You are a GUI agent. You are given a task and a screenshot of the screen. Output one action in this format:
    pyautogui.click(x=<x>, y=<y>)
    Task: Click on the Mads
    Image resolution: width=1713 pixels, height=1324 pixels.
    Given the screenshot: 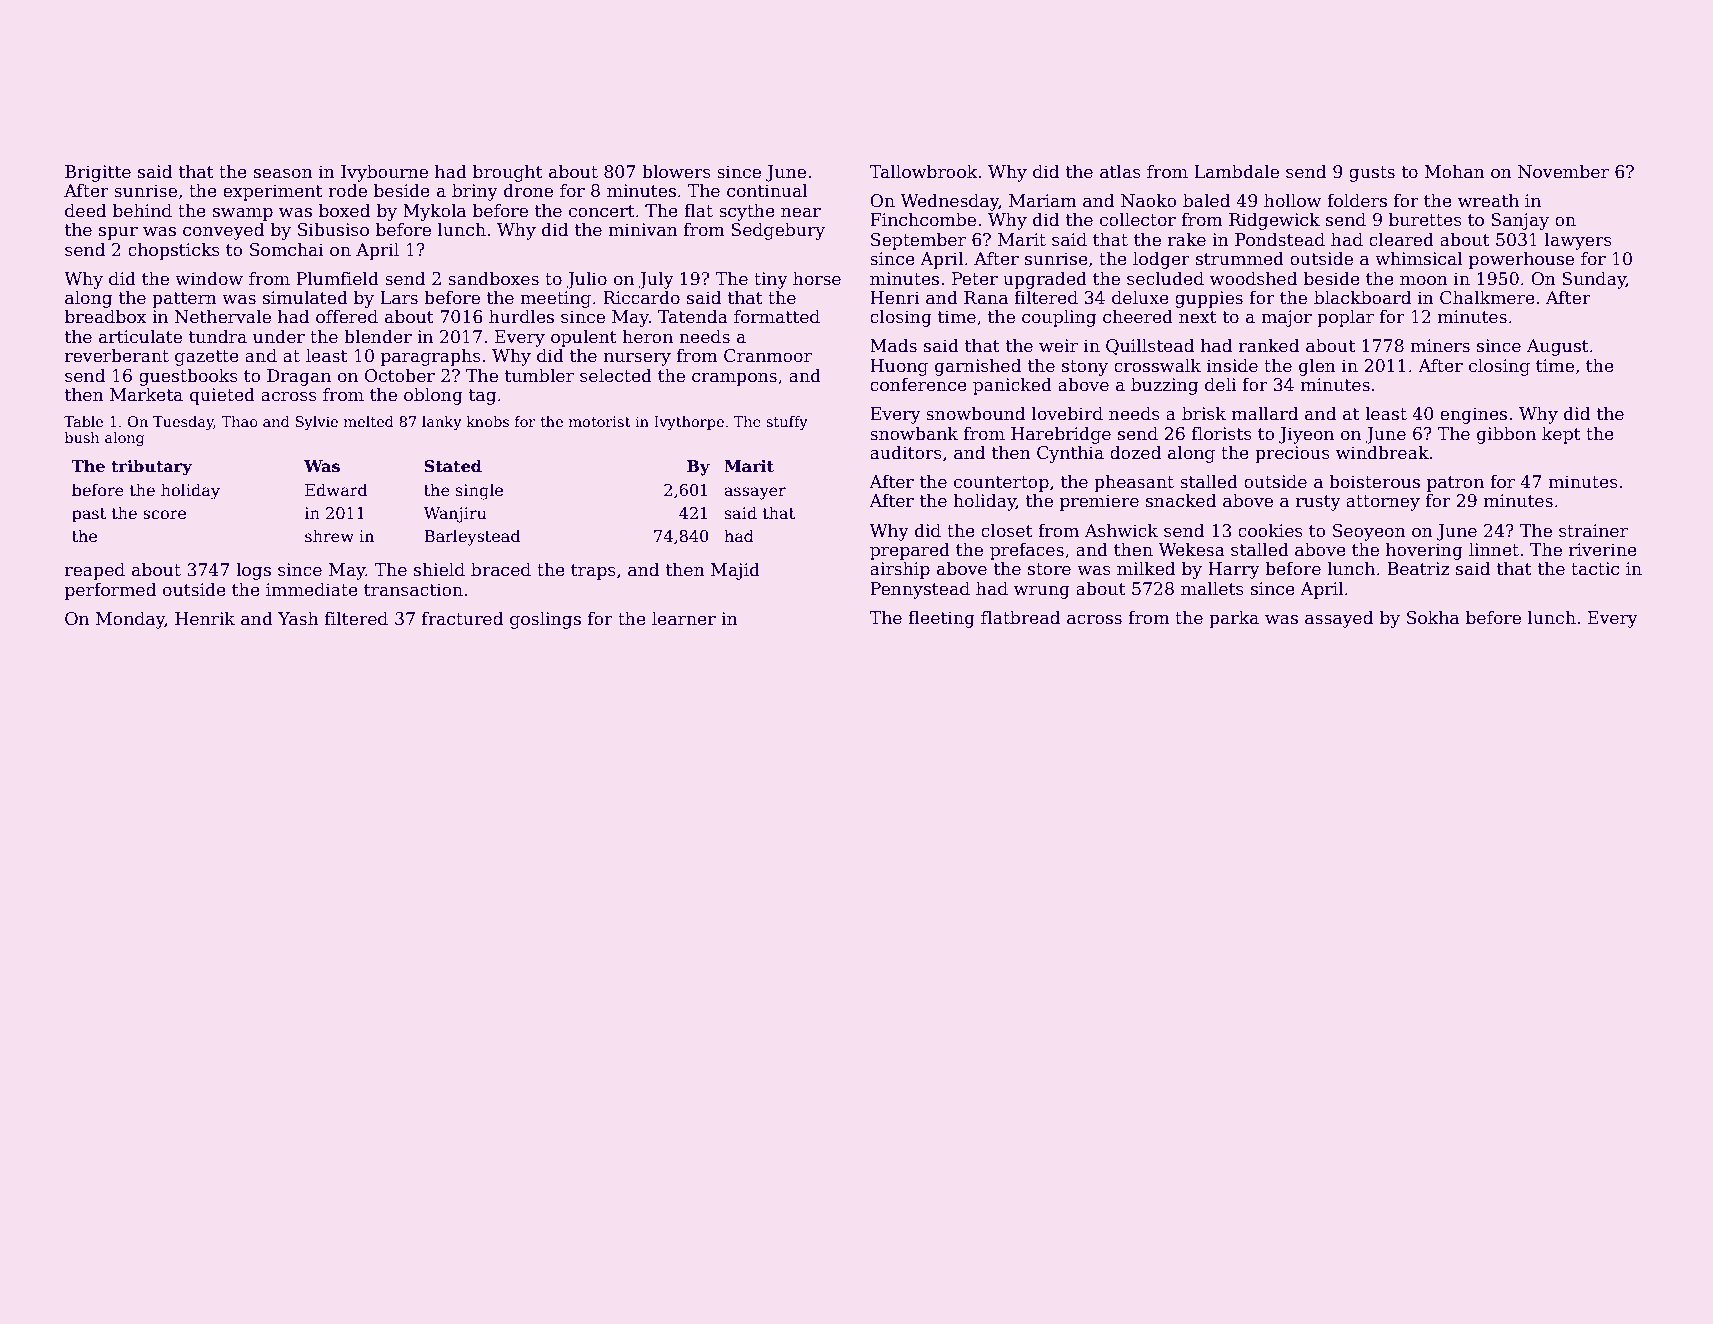 What is the action you would take?
    pyautogui.click(x=893, y=345)
